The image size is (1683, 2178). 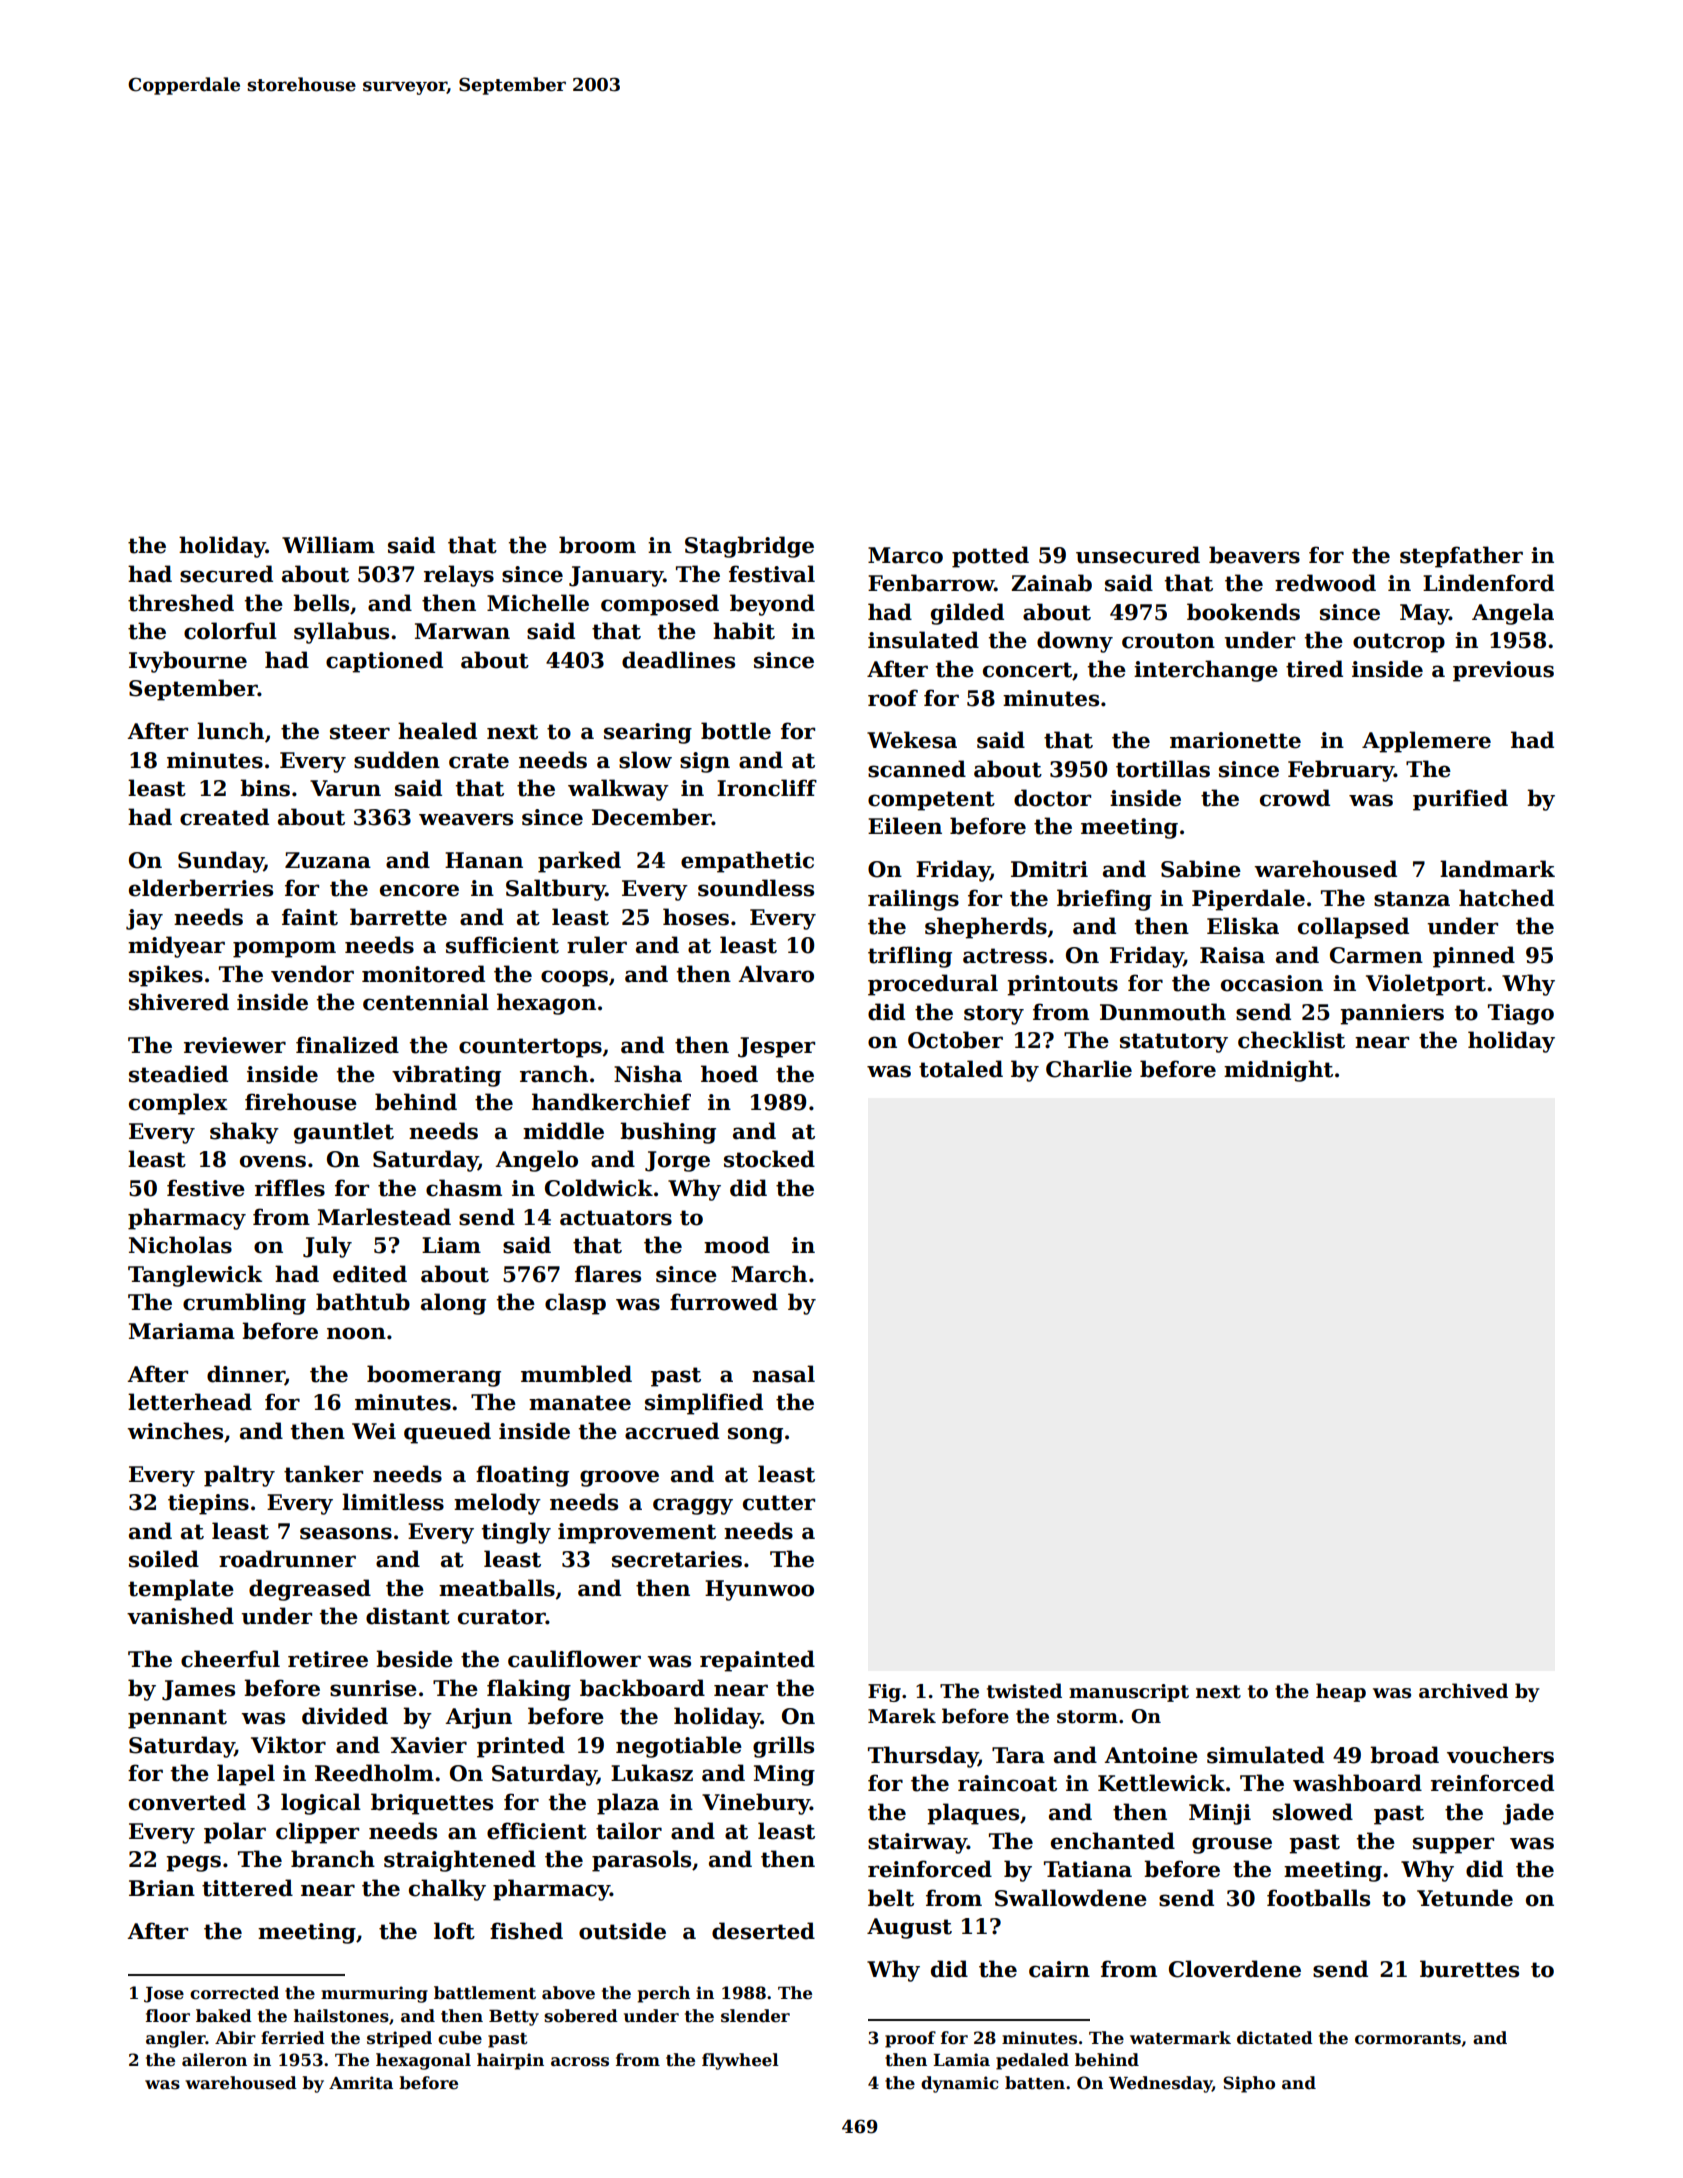 What do you see at coordinates (208, 1504) in the page?
I see `tiepins` at bounding box center [208, 1504].
